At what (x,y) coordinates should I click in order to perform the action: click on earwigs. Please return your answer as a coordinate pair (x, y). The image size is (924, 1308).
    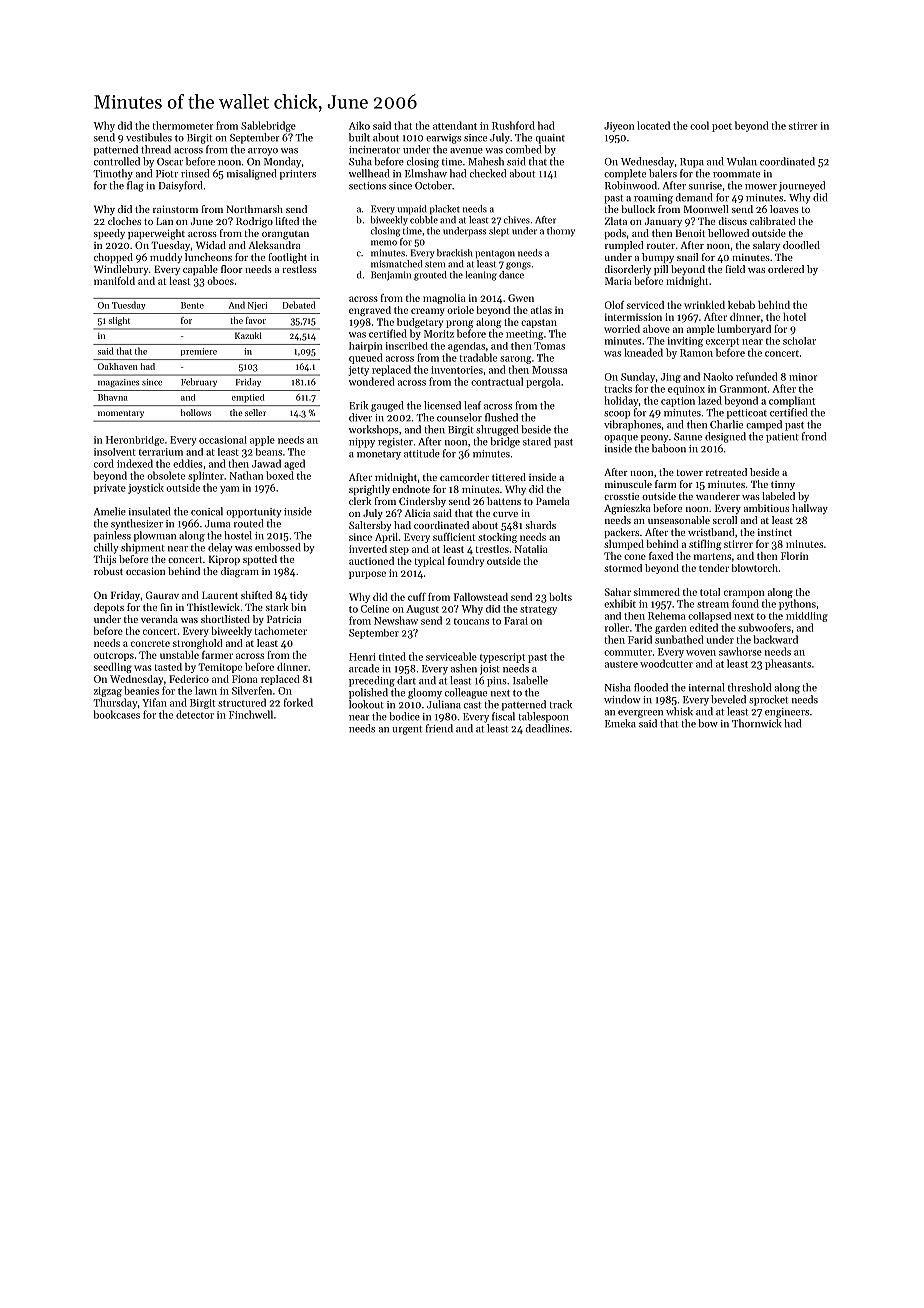
    Looking at the image, I should click on (443, 139).
